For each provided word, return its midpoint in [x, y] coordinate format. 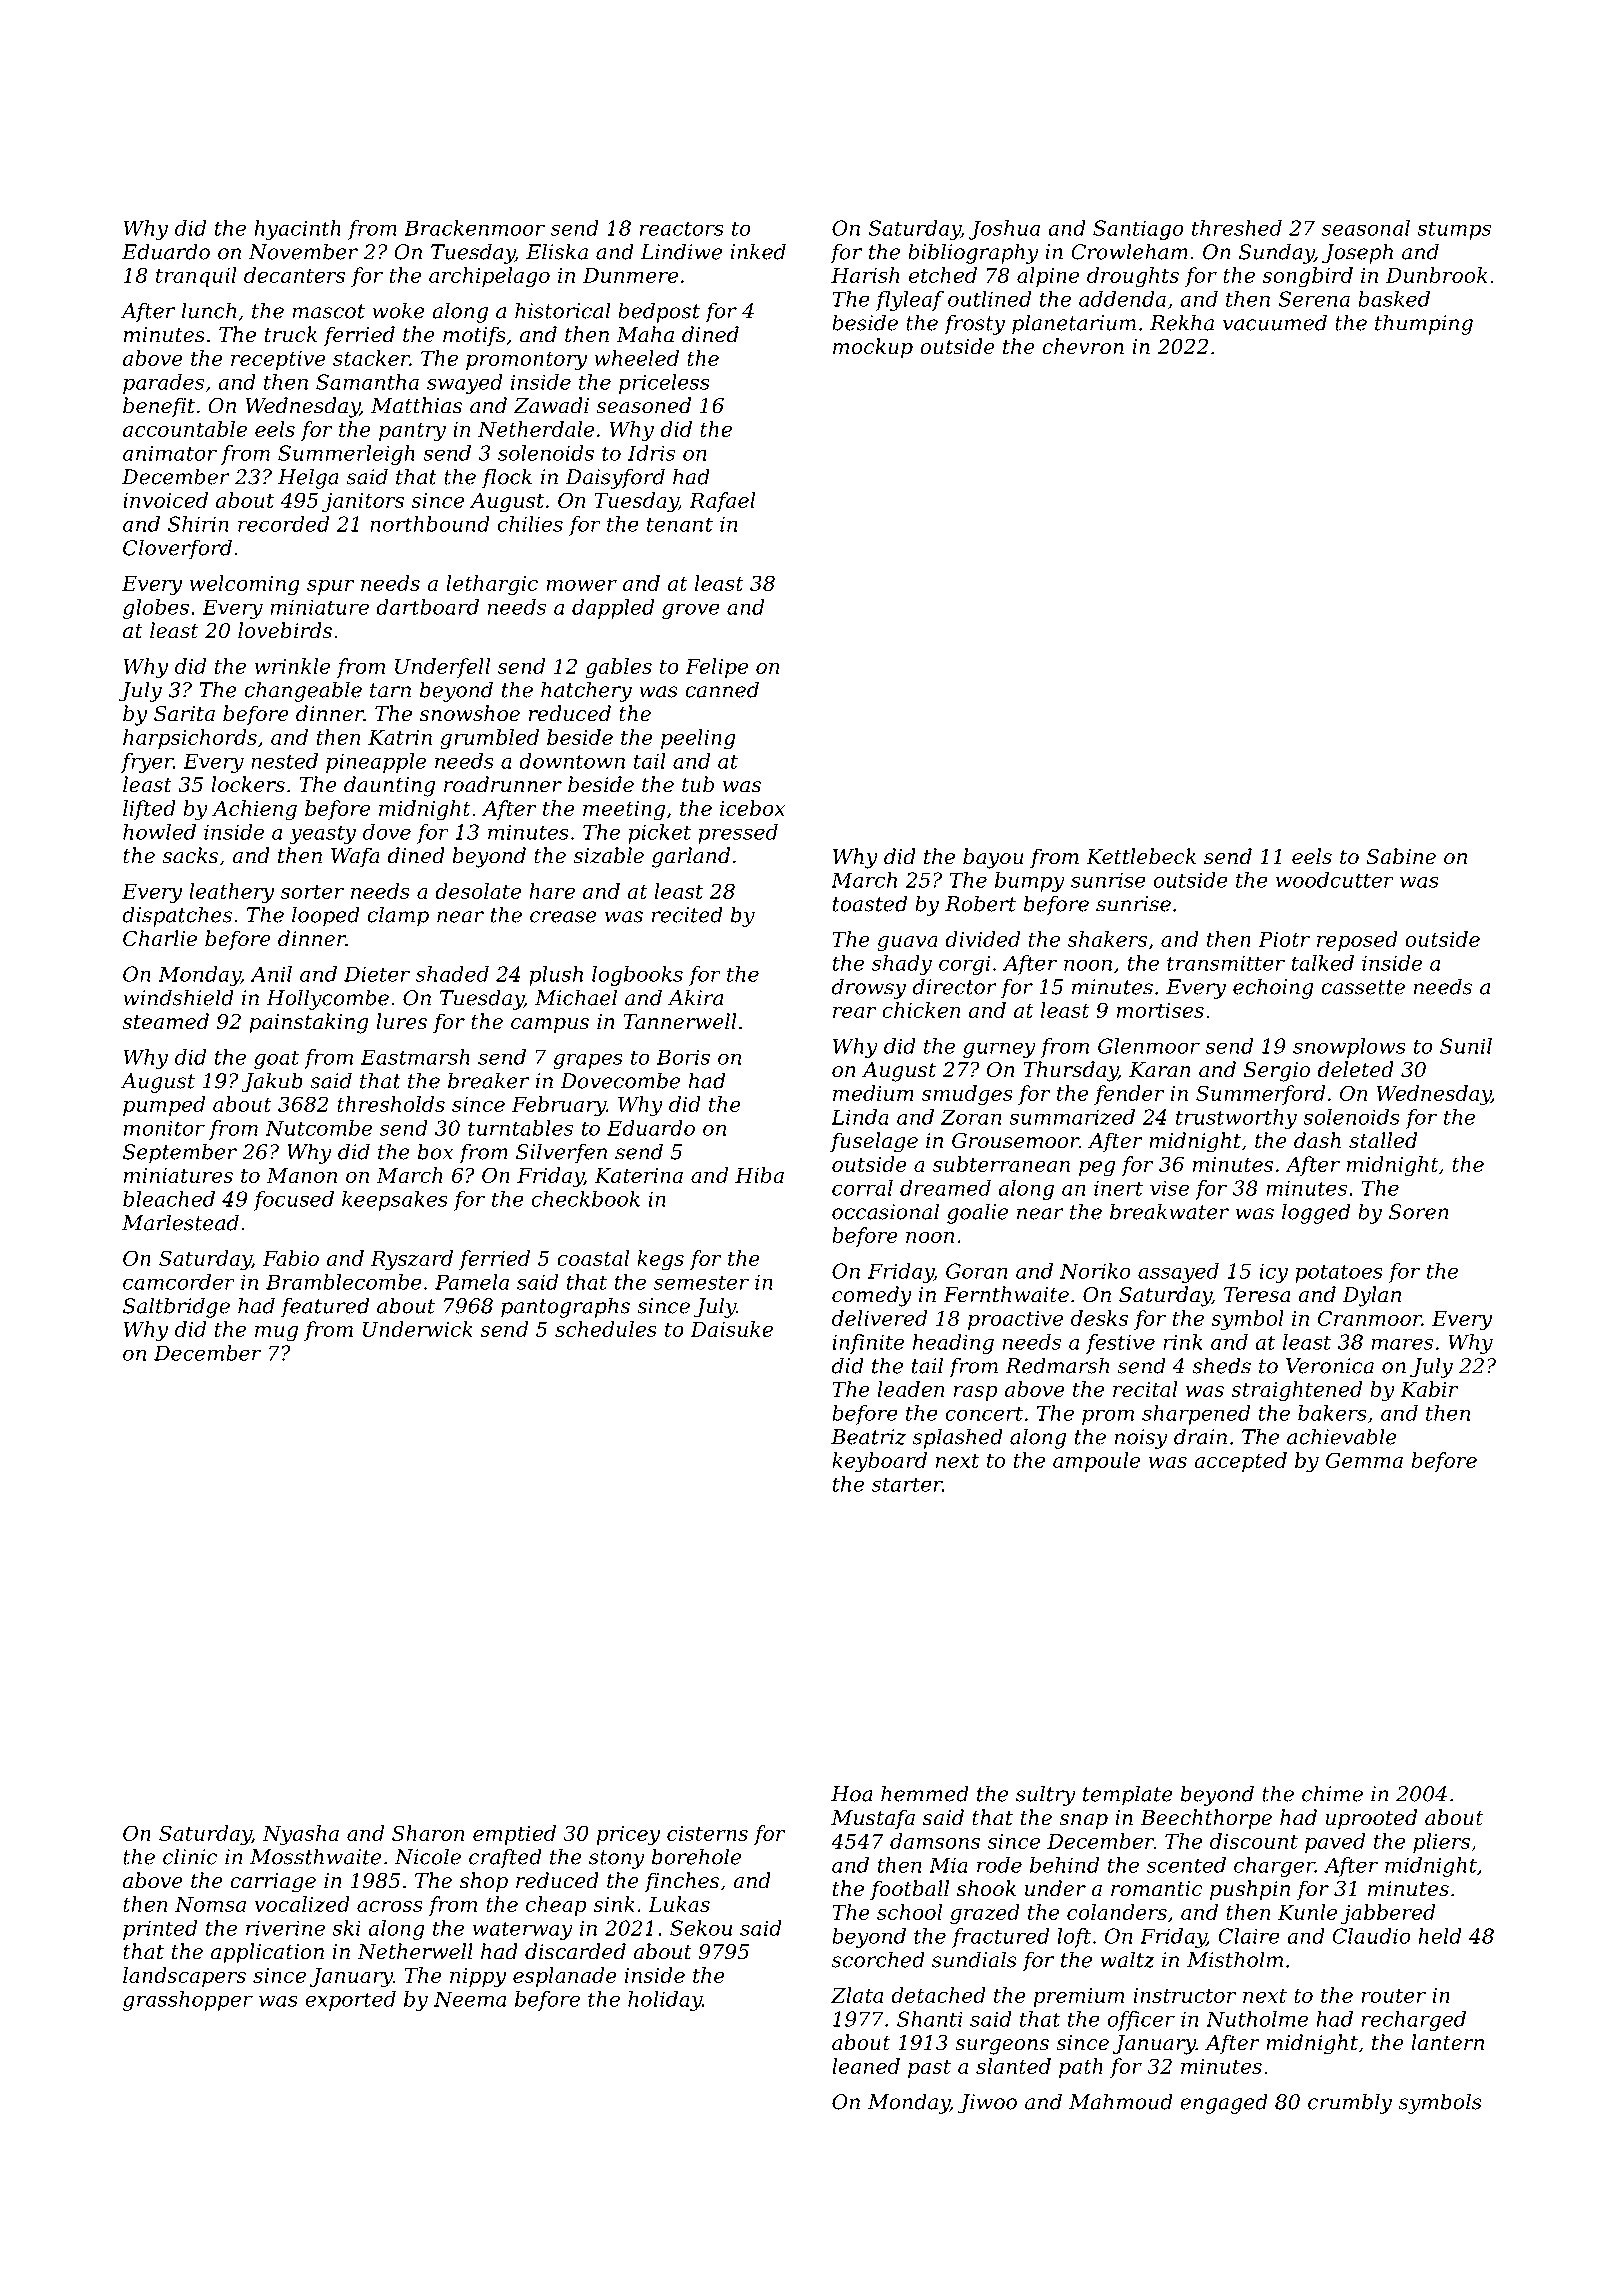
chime [1332, 1793]
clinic [190, 1856]
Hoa [852, 1794]
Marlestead [180, 1222]
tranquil [196, 277]
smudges [967, 1095]
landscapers [184, 1977]
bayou [993, 858]
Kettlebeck [1141, 856]
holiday [665, 2001]
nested [284, 761]
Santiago [1138, 230]
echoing [1273, 988]
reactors [682, 228]
